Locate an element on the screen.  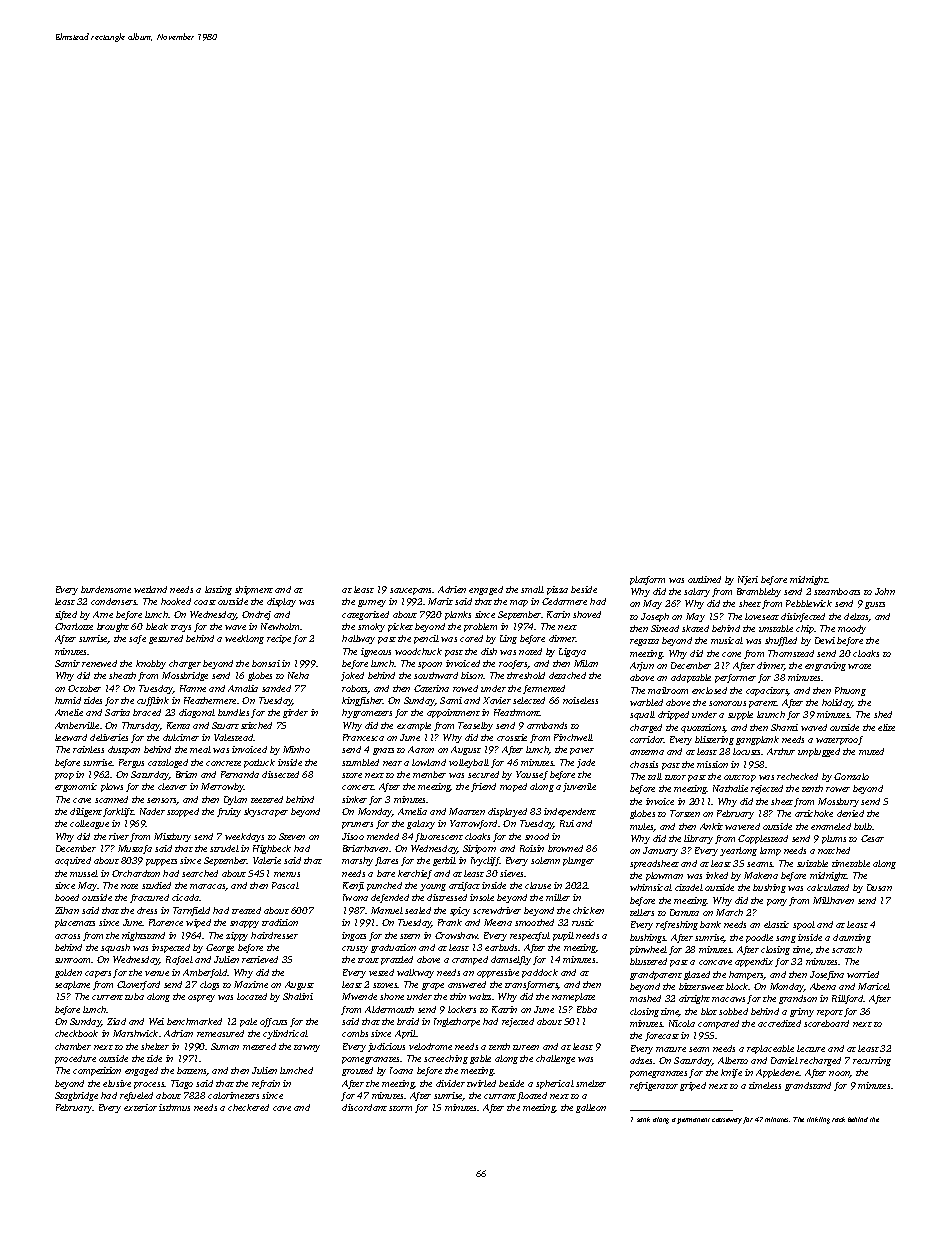
elite is located at coordinates (886, 727).
